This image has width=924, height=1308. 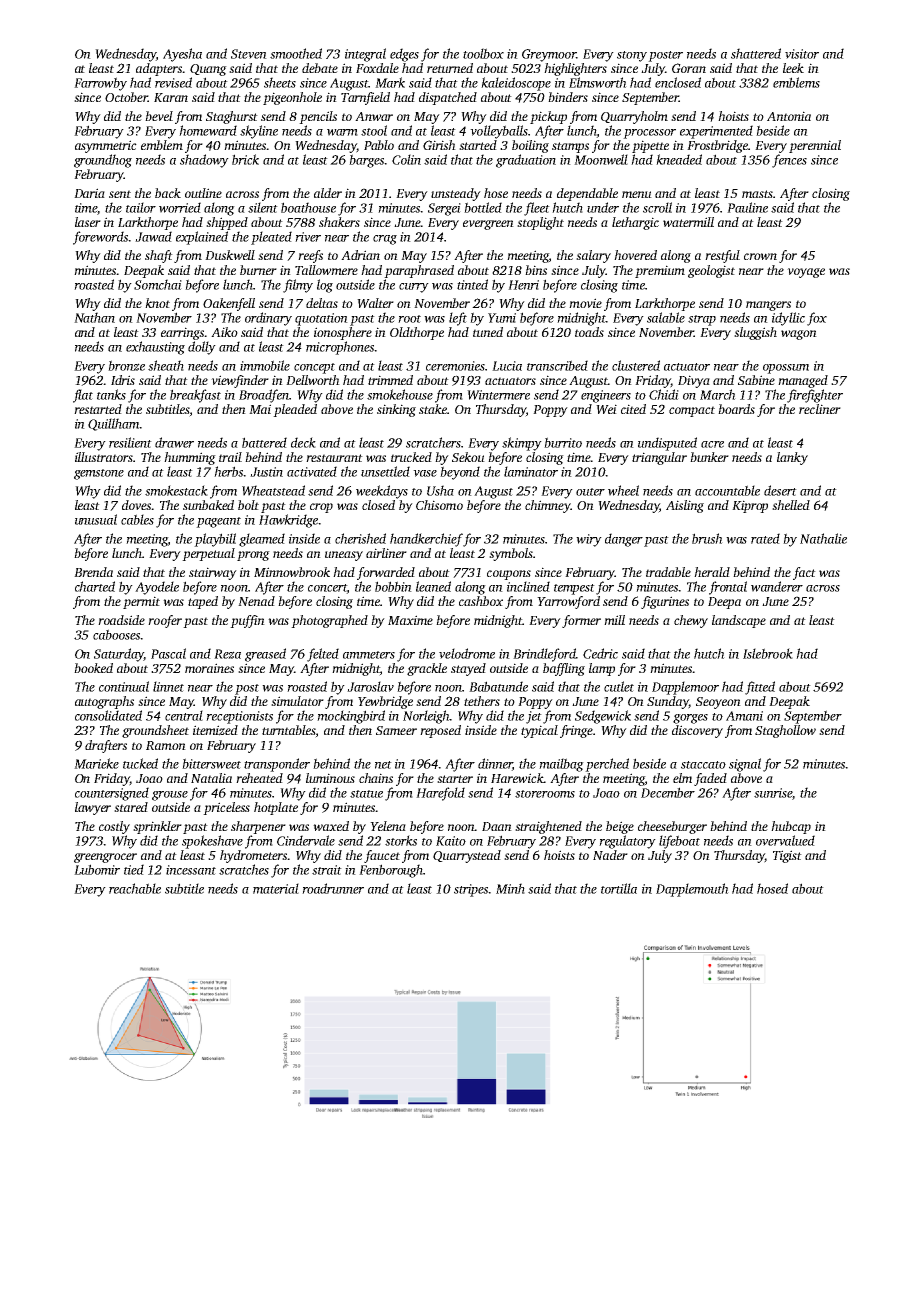 What do you see at coordinates (603, 717) in the image?
I see `Sedgewick` at bounding box center [603, 717].
